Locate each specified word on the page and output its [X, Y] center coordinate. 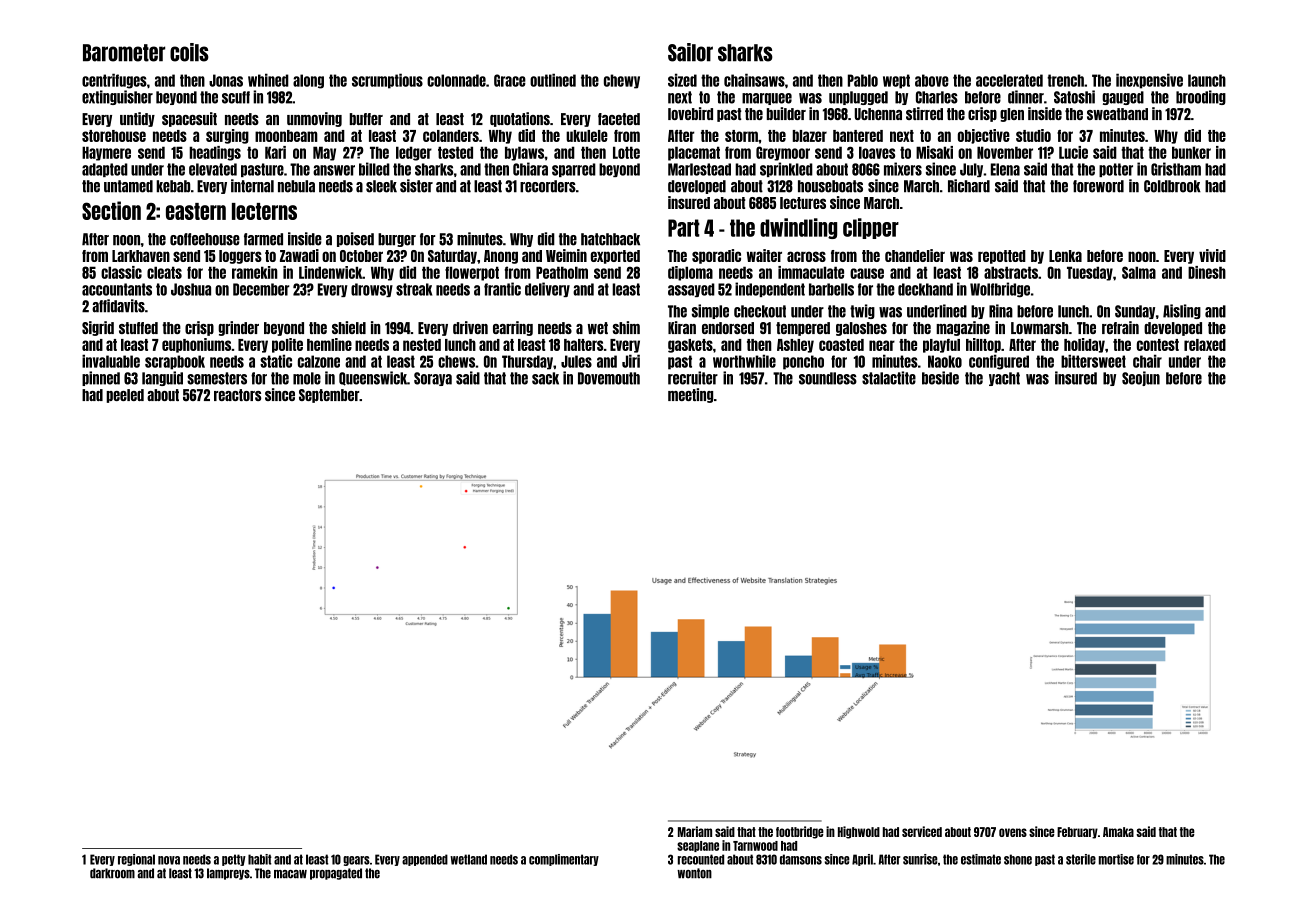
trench [1065, 80]
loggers [240, 257]
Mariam [695, 831]
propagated [336, 874]
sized [682, 80]
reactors [237, 395]
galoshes [861, 329]
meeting [690, 395]
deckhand [925, 289]
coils [189, 52]
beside [940, 378]
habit [260, 859]
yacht [1004, 379]
